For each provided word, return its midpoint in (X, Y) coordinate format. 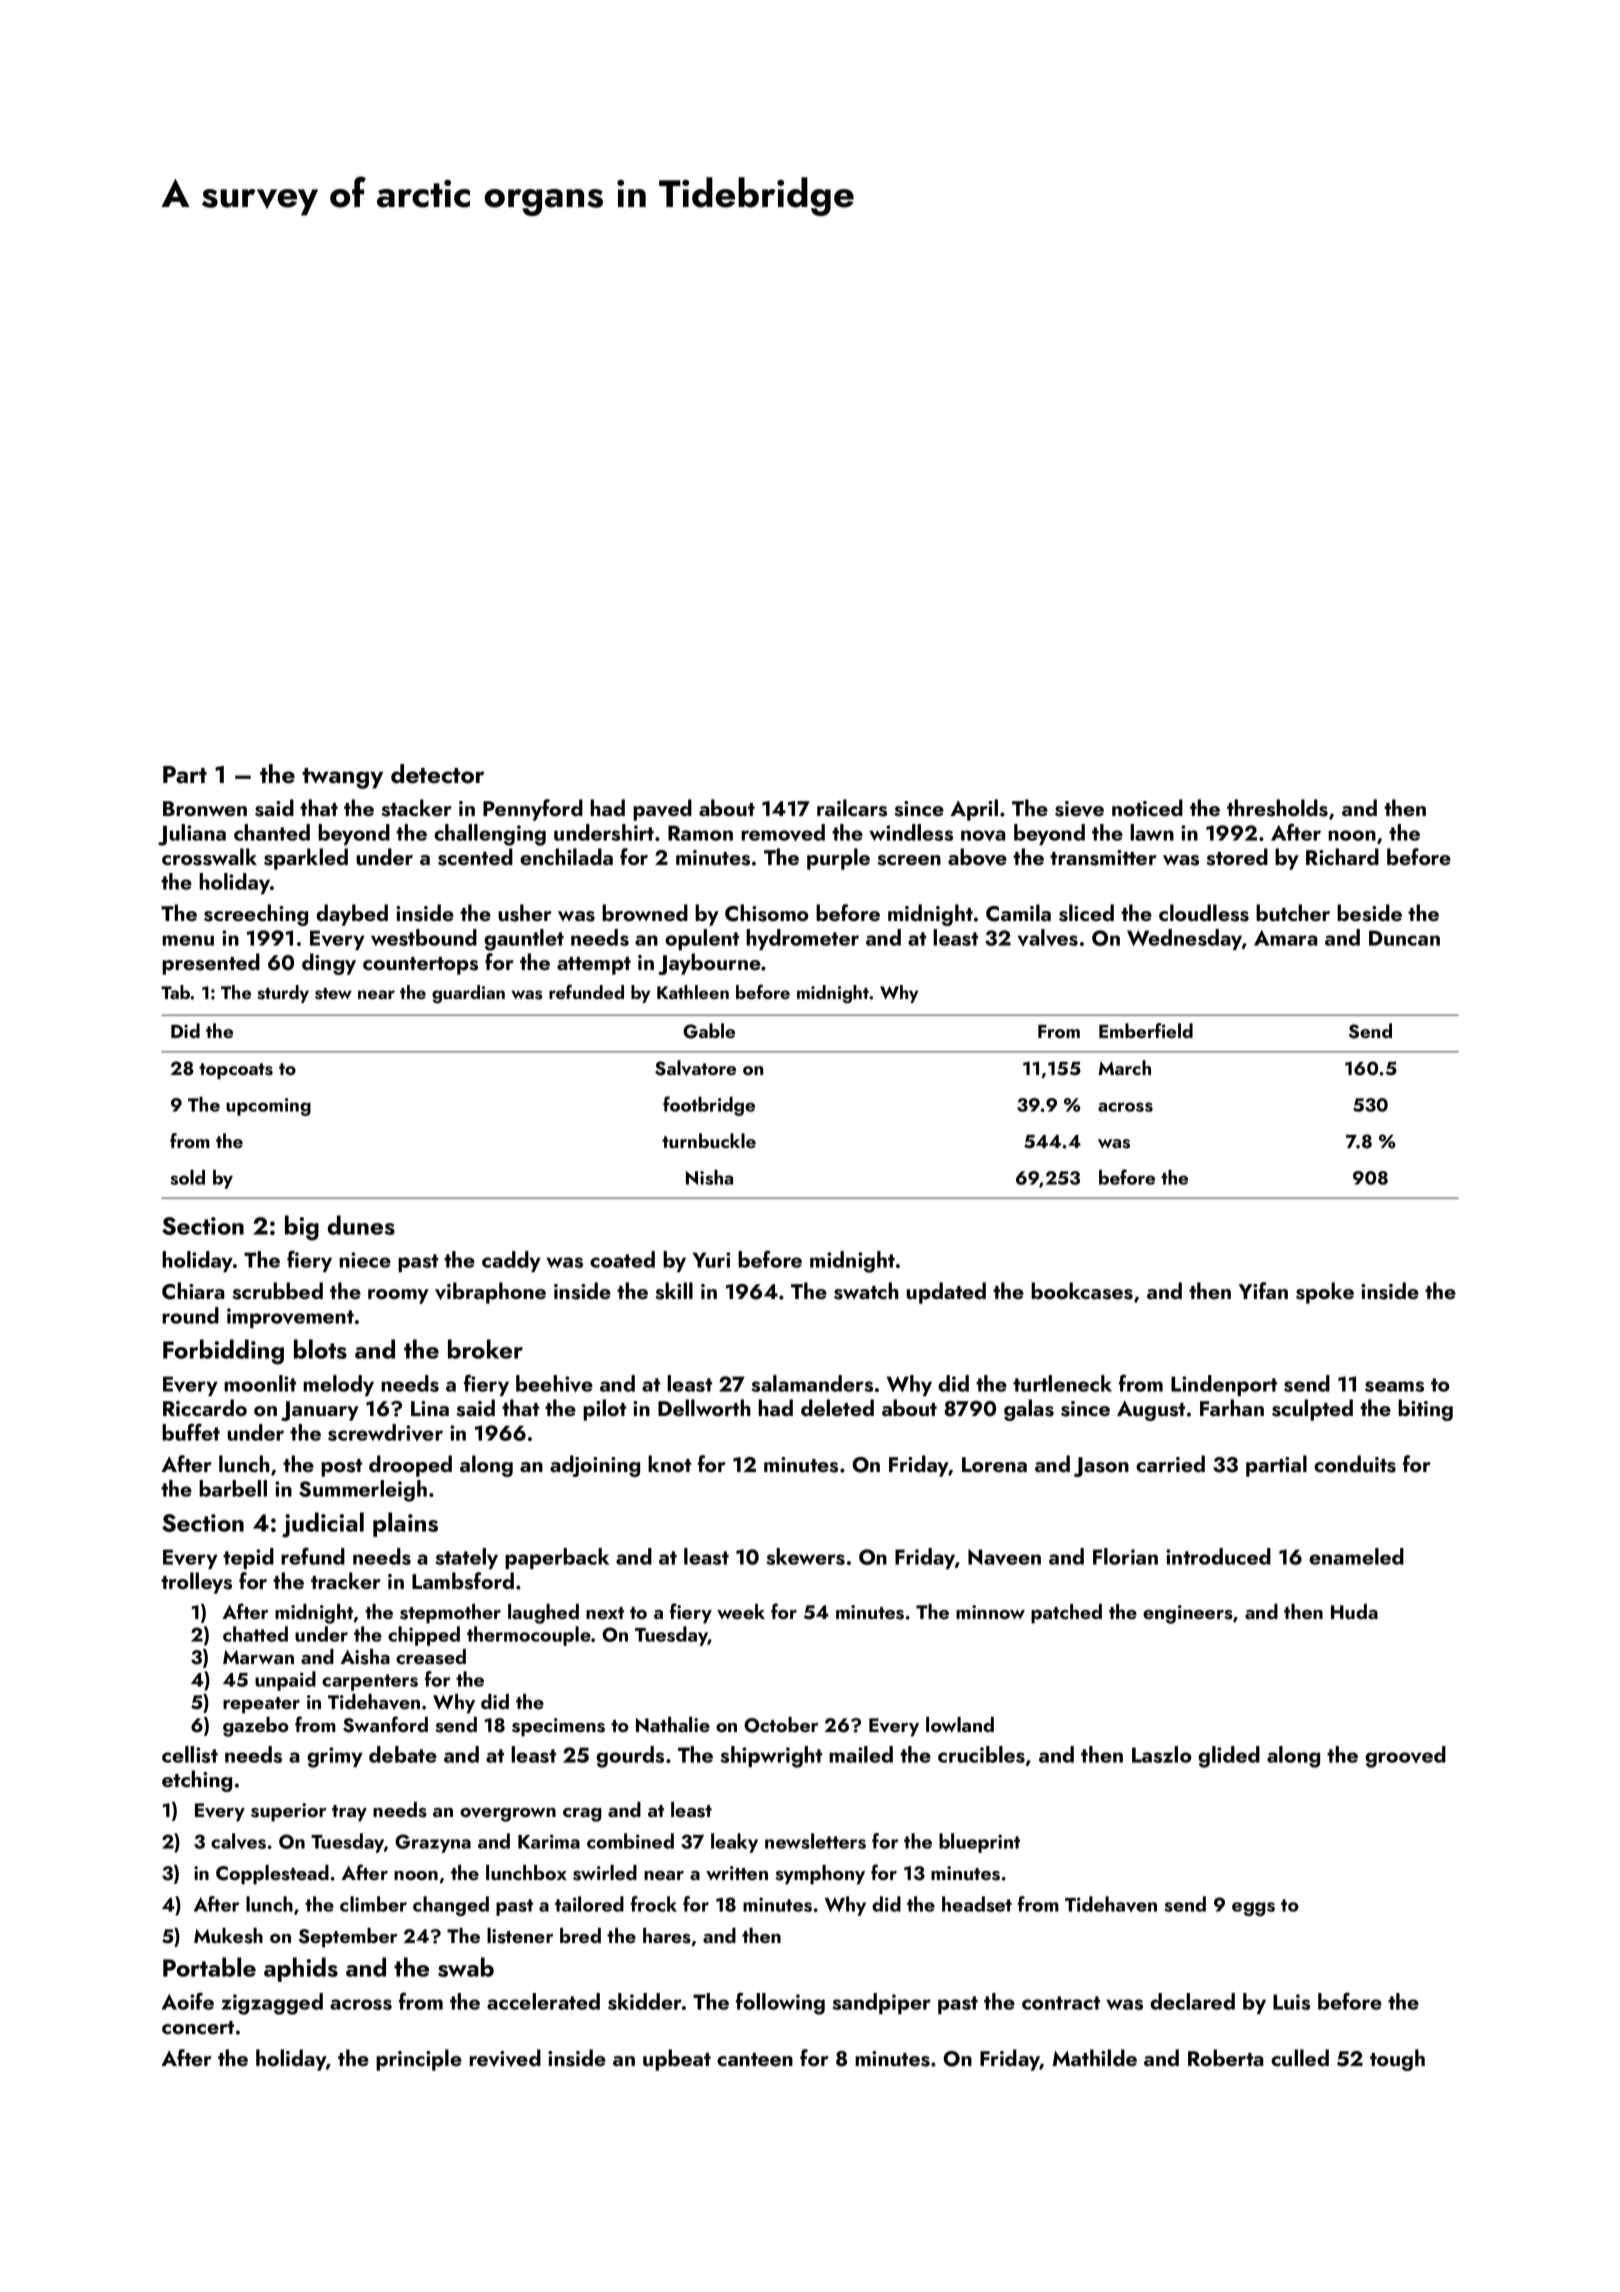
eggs (1253, 1909)
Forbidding (223, 1352)
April (974, 810)
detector (437, 774)
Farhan (1232, 1407)
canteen (755, 2059)
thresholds (1277, 808)
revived (505, 2058)
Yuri (711, 1260)
